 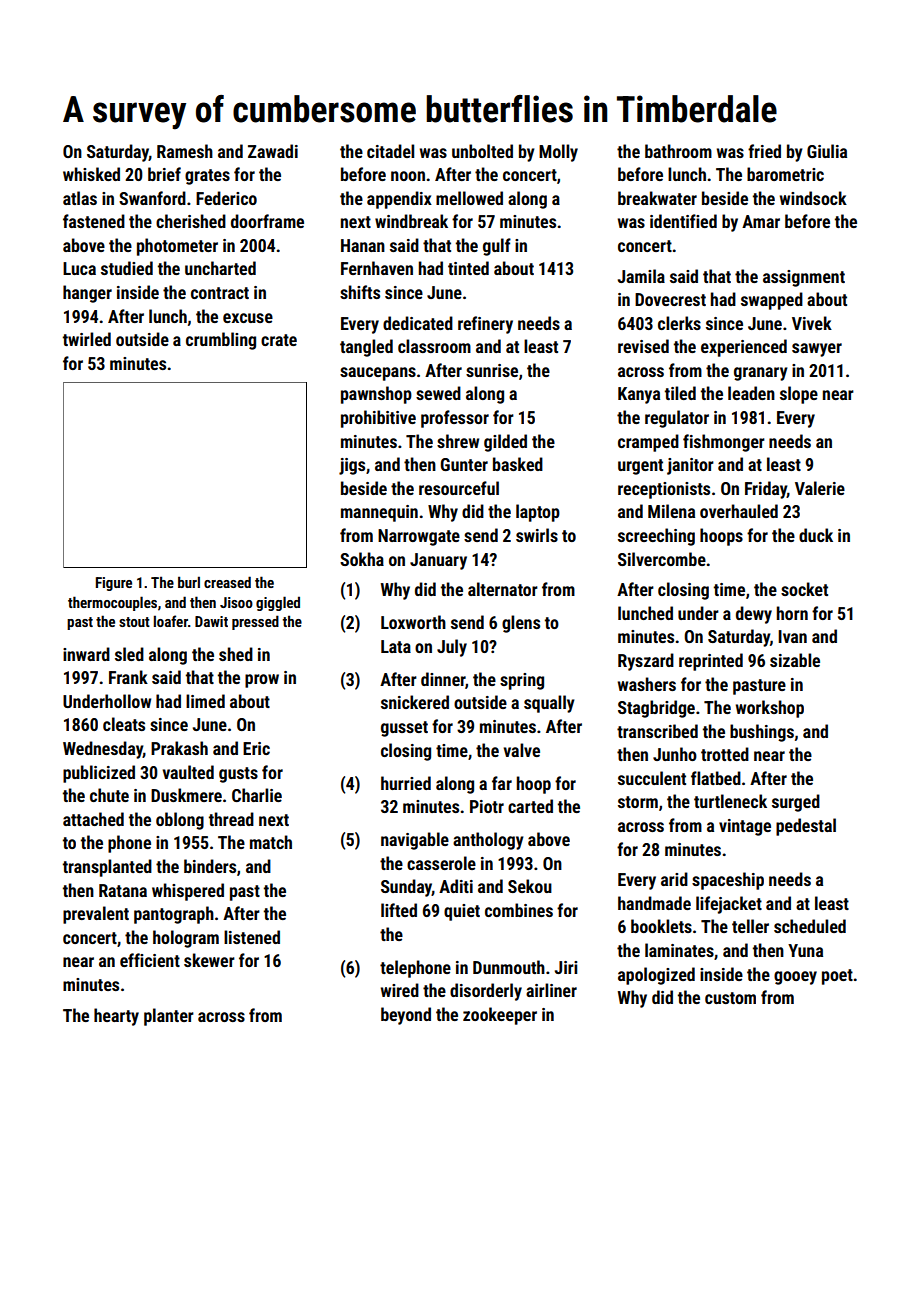 What do you see at coordinates (671, 511) in the screenshot?
I see `Milena` at bounding box center [671, 511].
